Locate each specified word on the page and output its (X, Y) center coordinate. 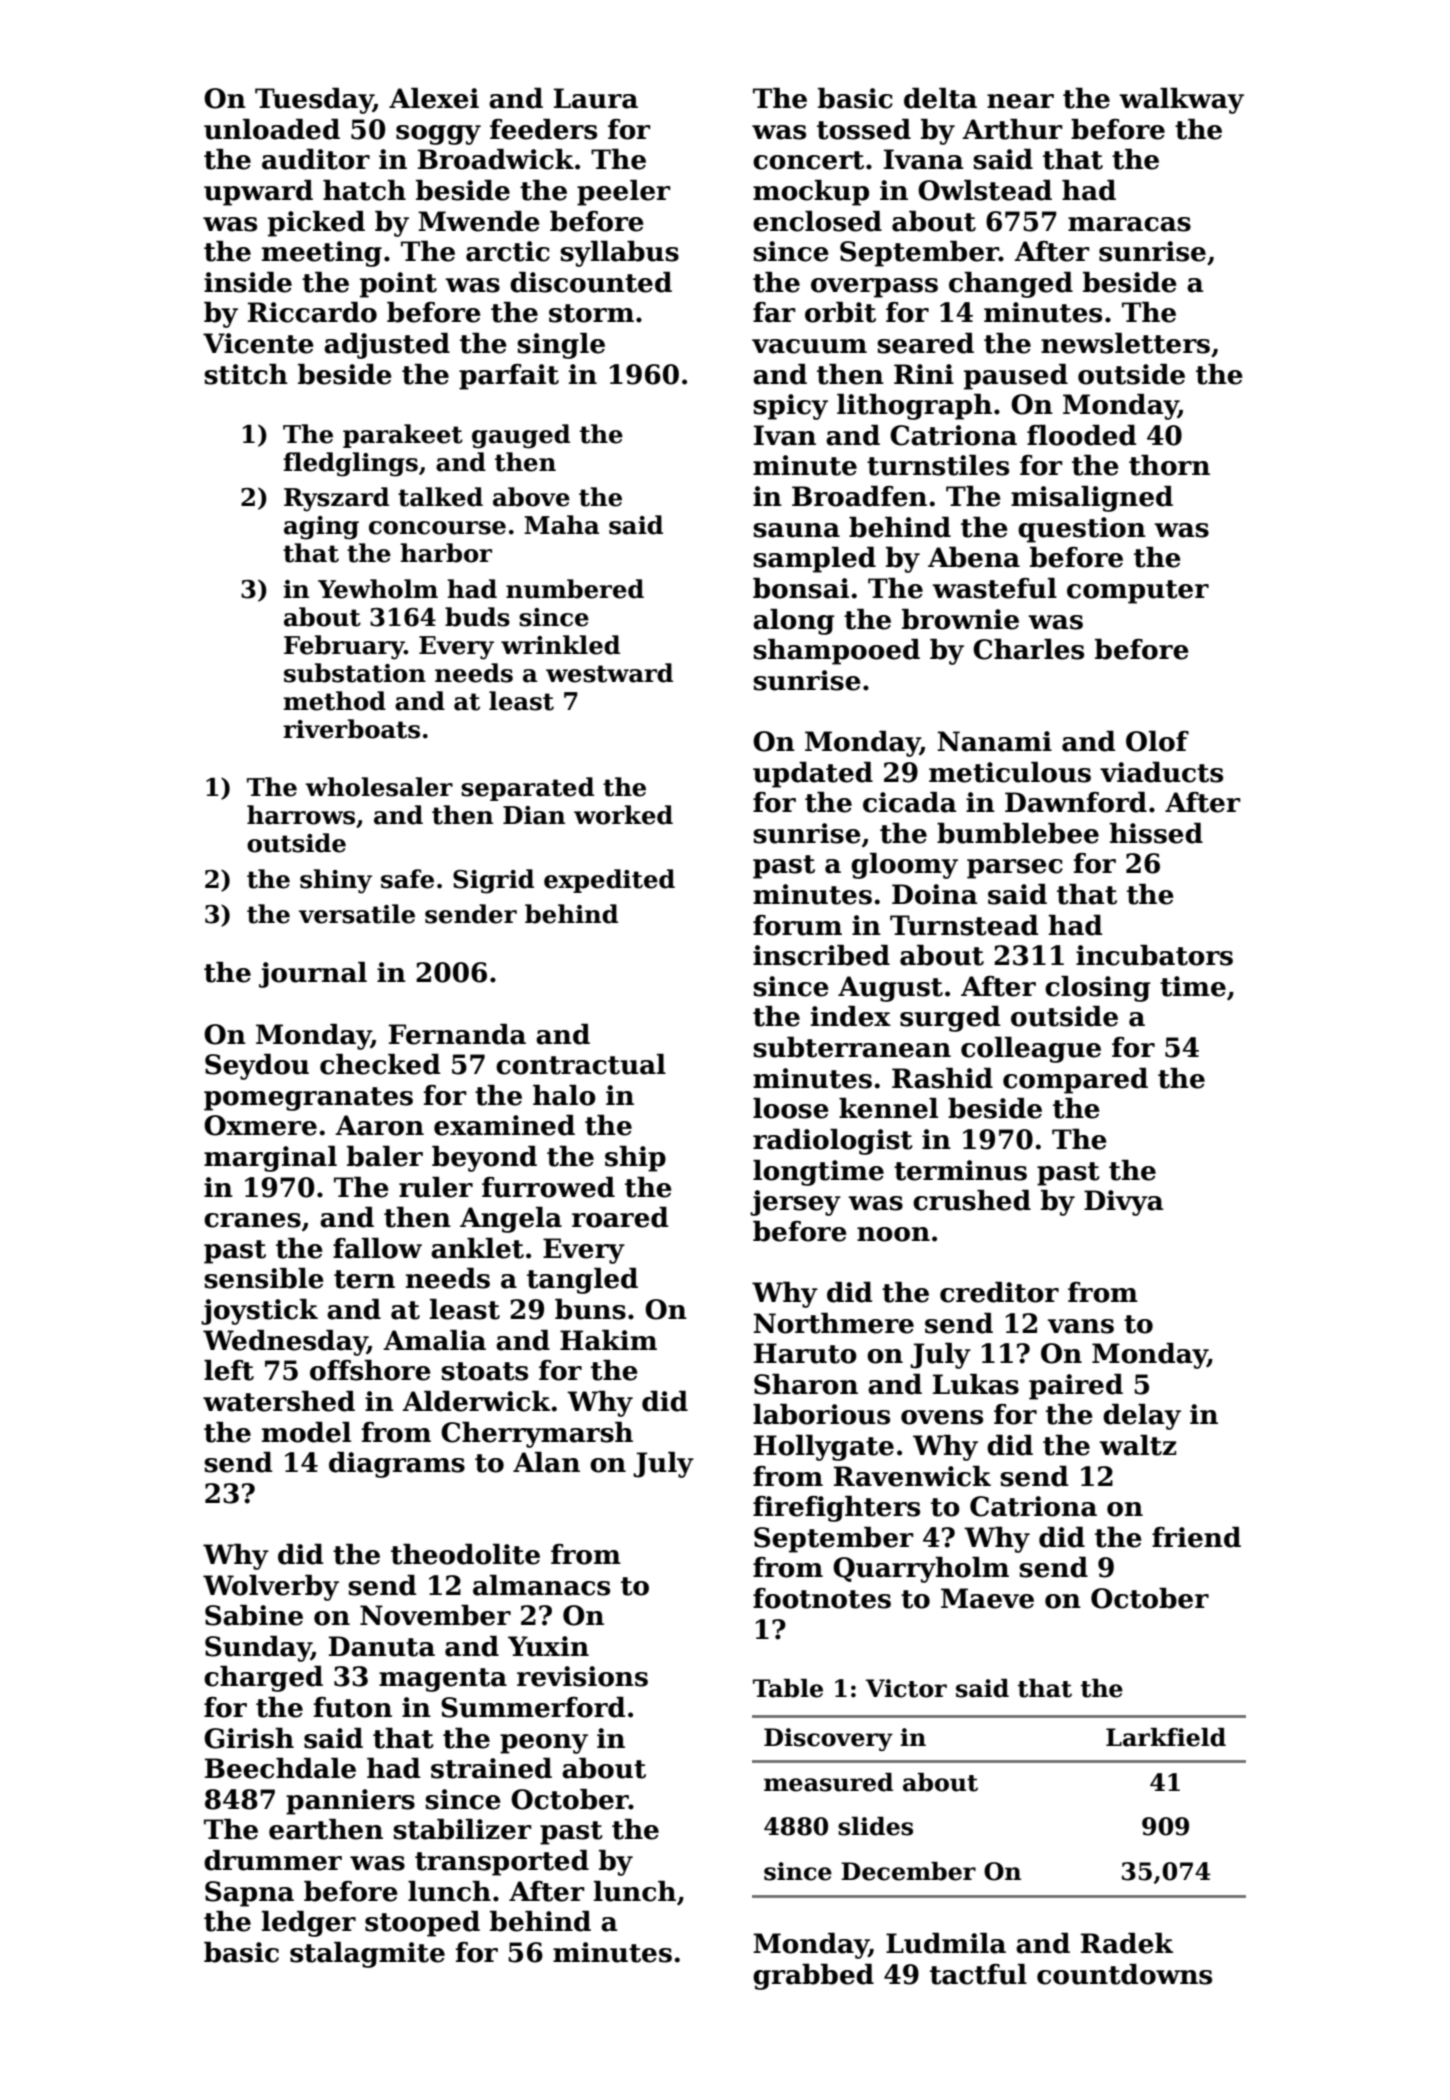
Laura (596, 98)
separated (527, 789)
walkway (1181, 101)
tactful (978, 1974)
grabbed (813, 1977)
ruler (436, 1187)
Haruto (805, 1353)
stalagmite (367, 1955)
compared (1075, 1081)
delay (1142, 1417)
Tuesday (314, 101)
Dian (534, 815)
